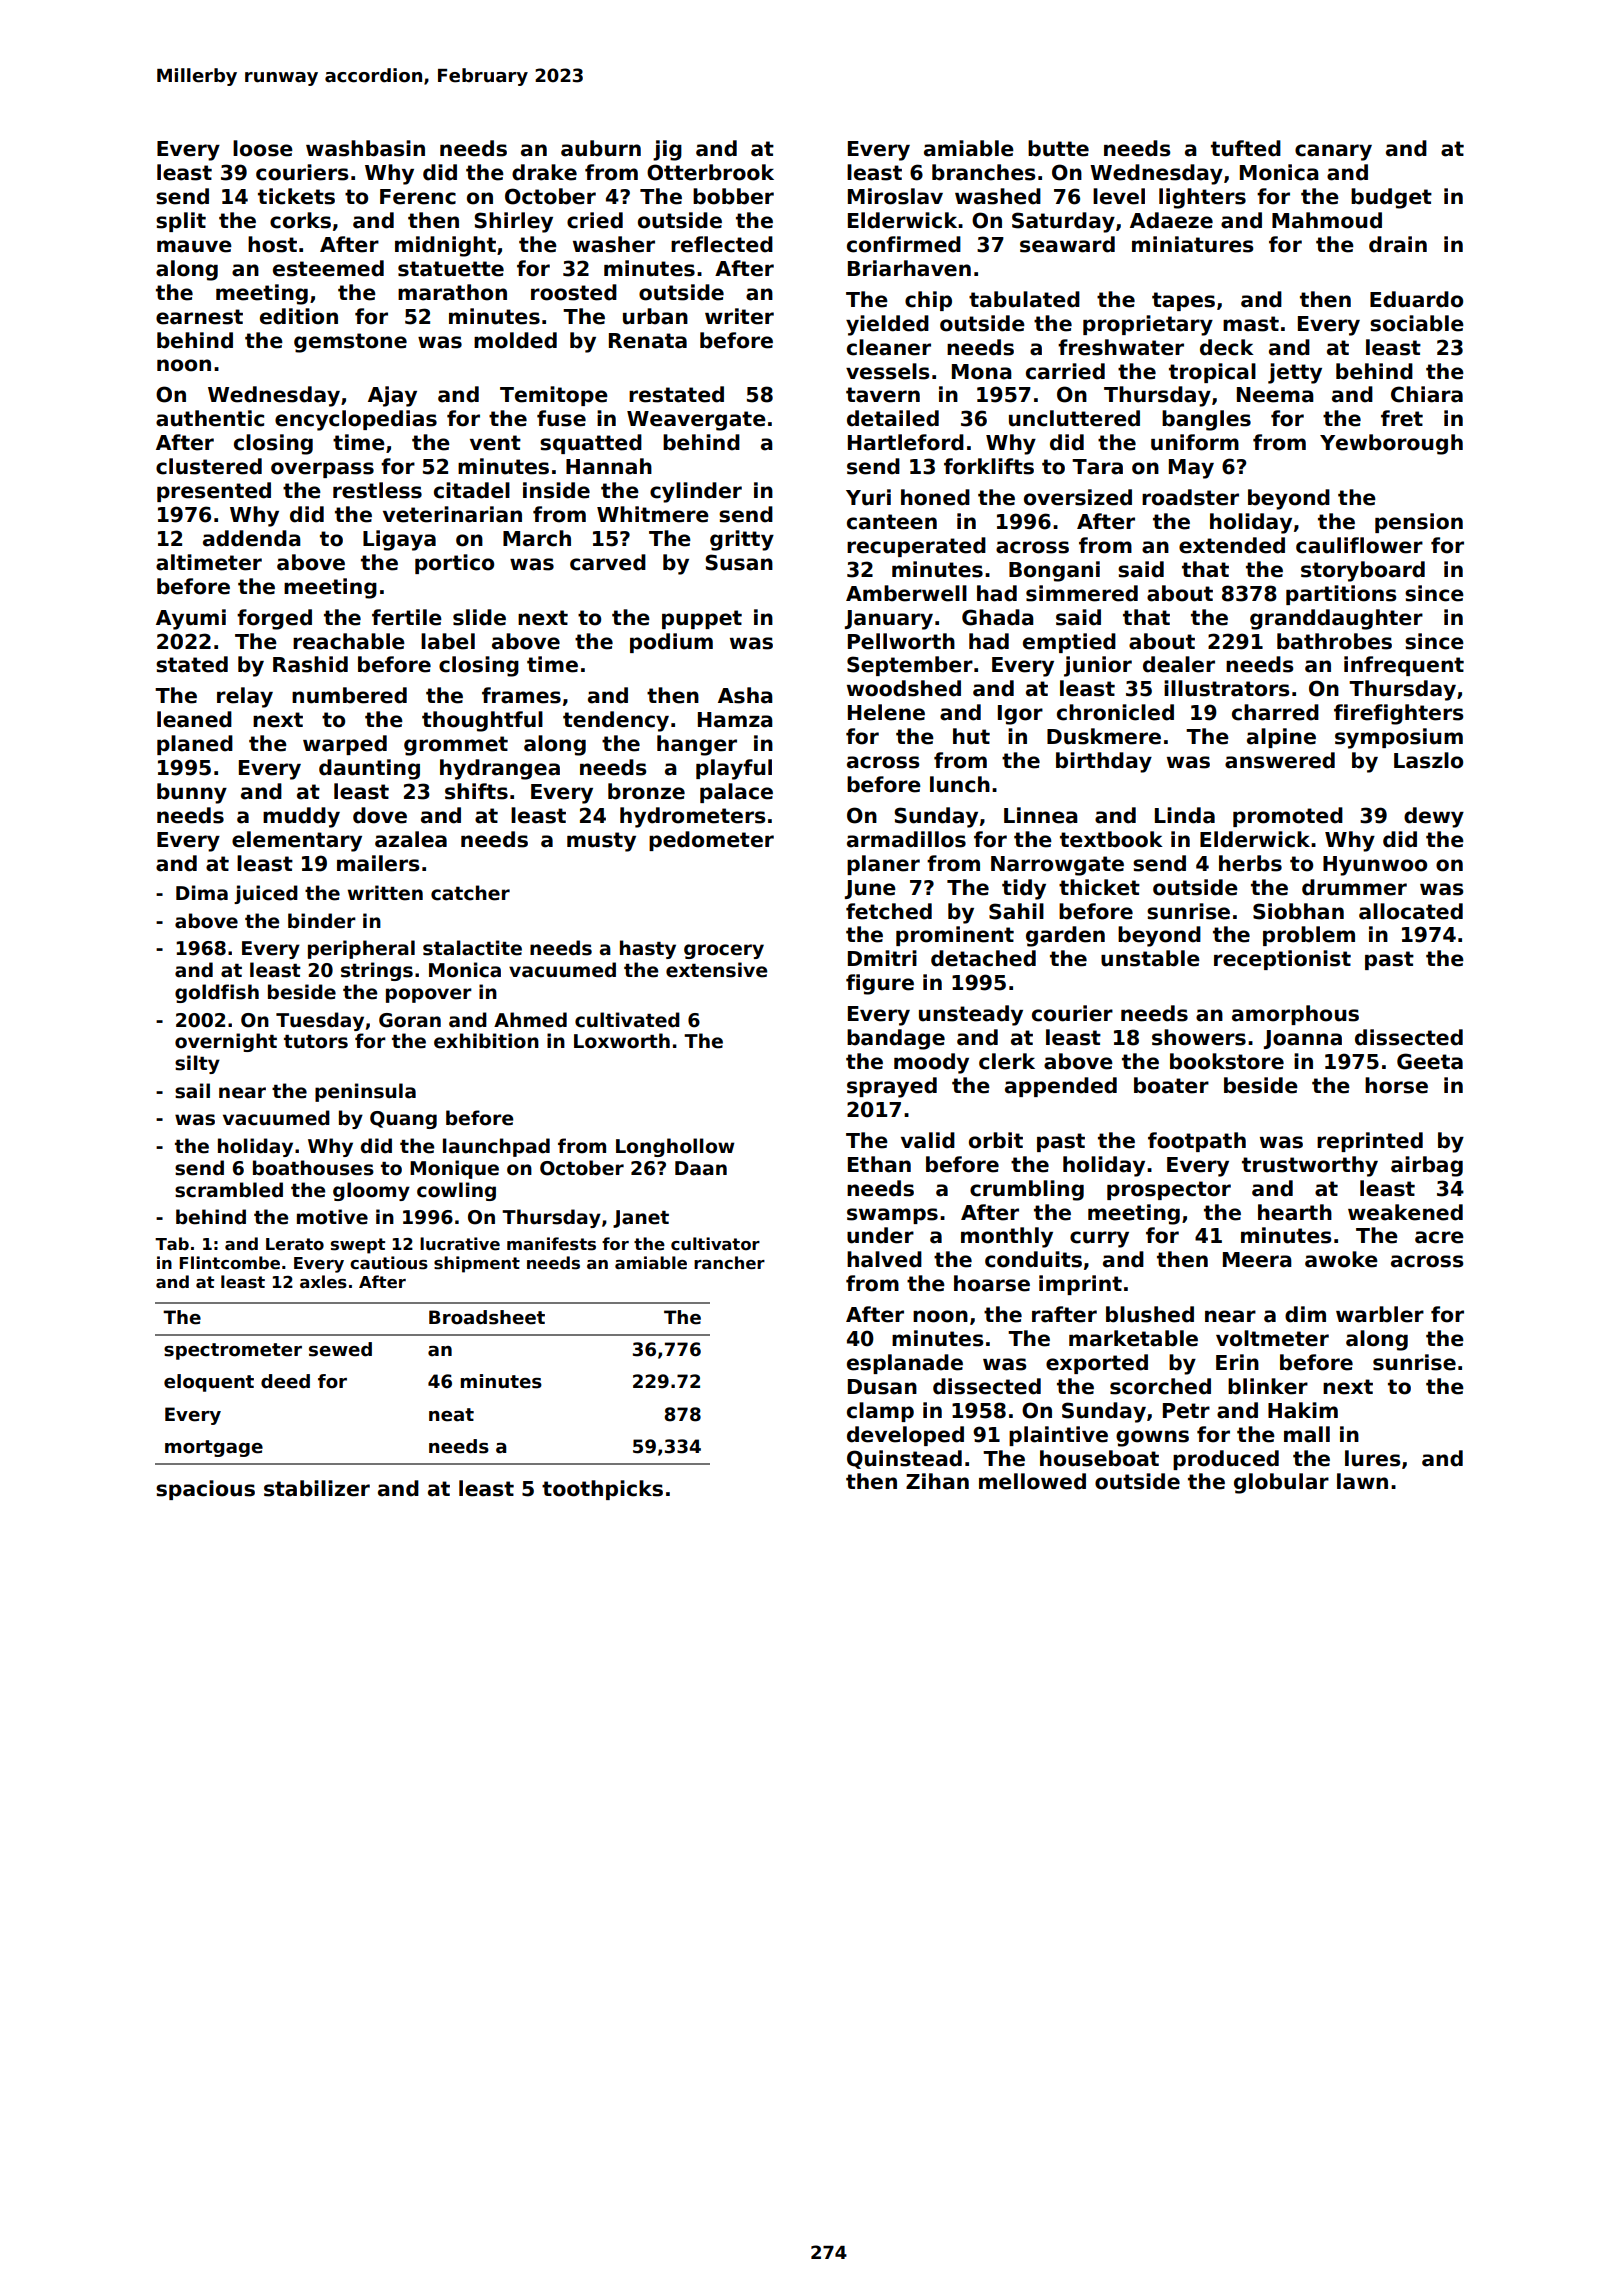 The width and height of the screenshot is (1620, 2292). I want to click on mauve, so click(194, 246).
